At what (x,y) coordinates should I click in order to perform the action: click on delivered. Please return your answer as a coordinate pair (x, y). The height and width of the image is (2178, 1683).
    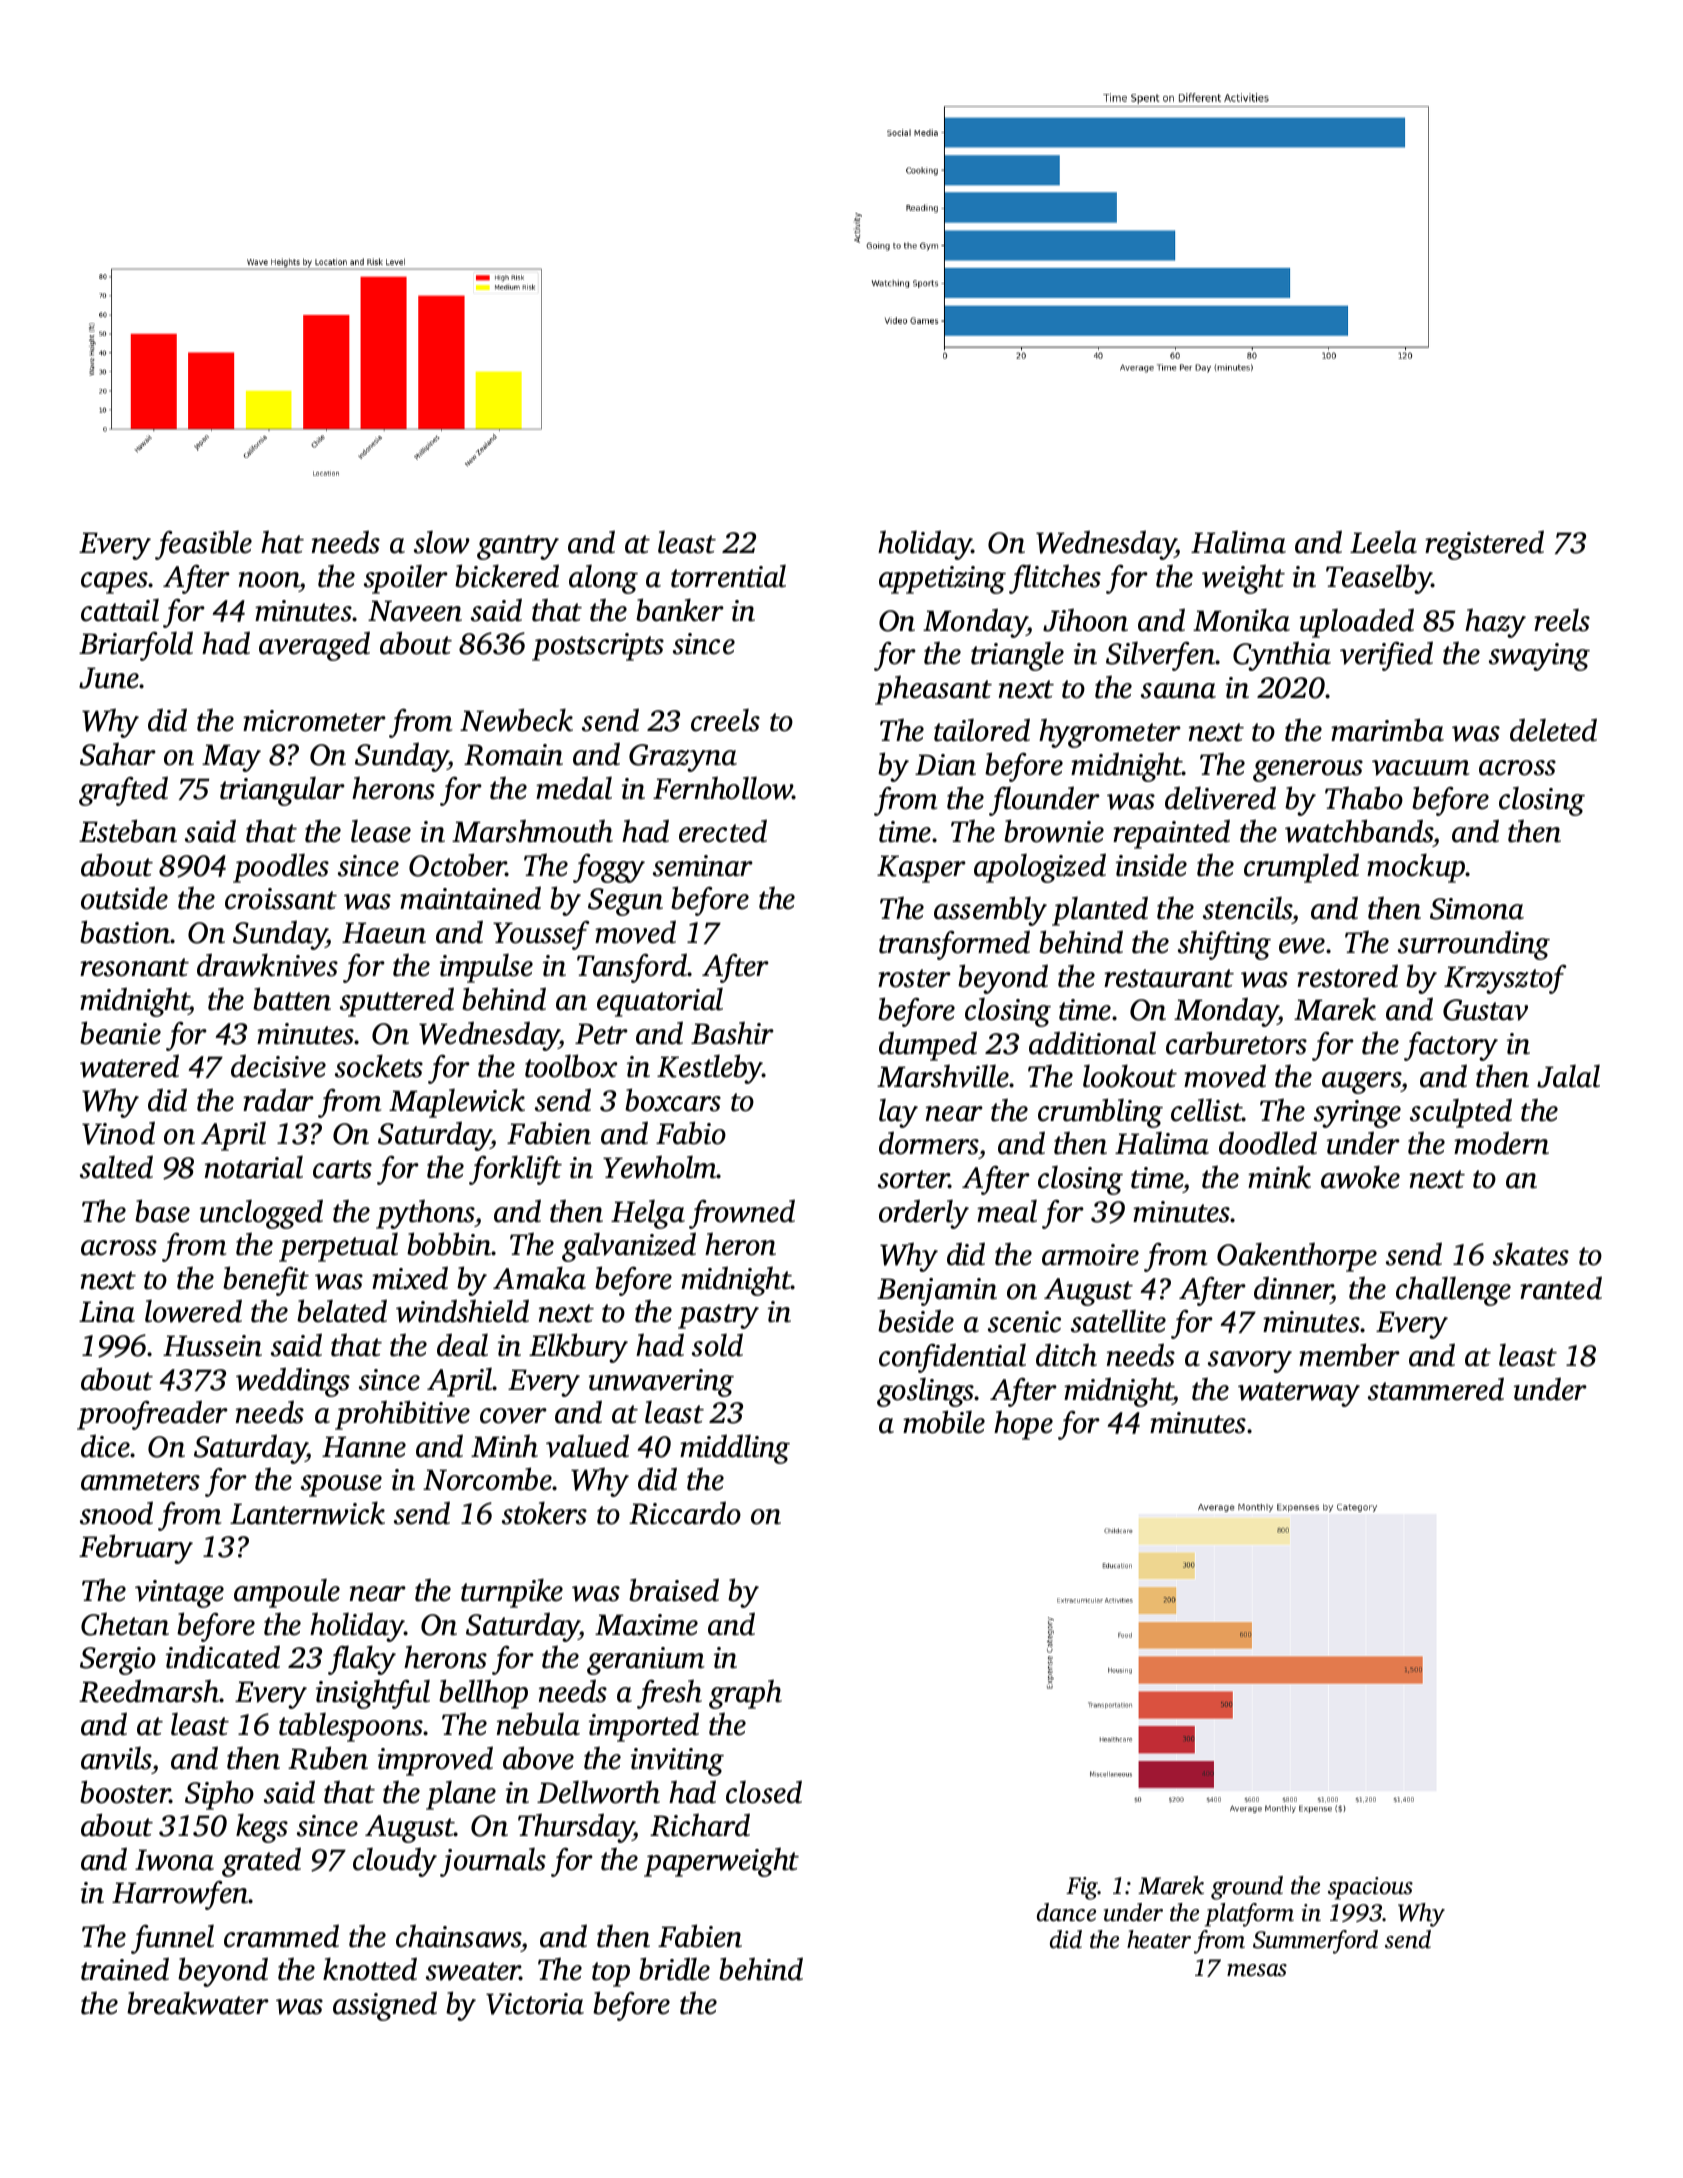
    Looking at the image, I should click on (1220, 798).
